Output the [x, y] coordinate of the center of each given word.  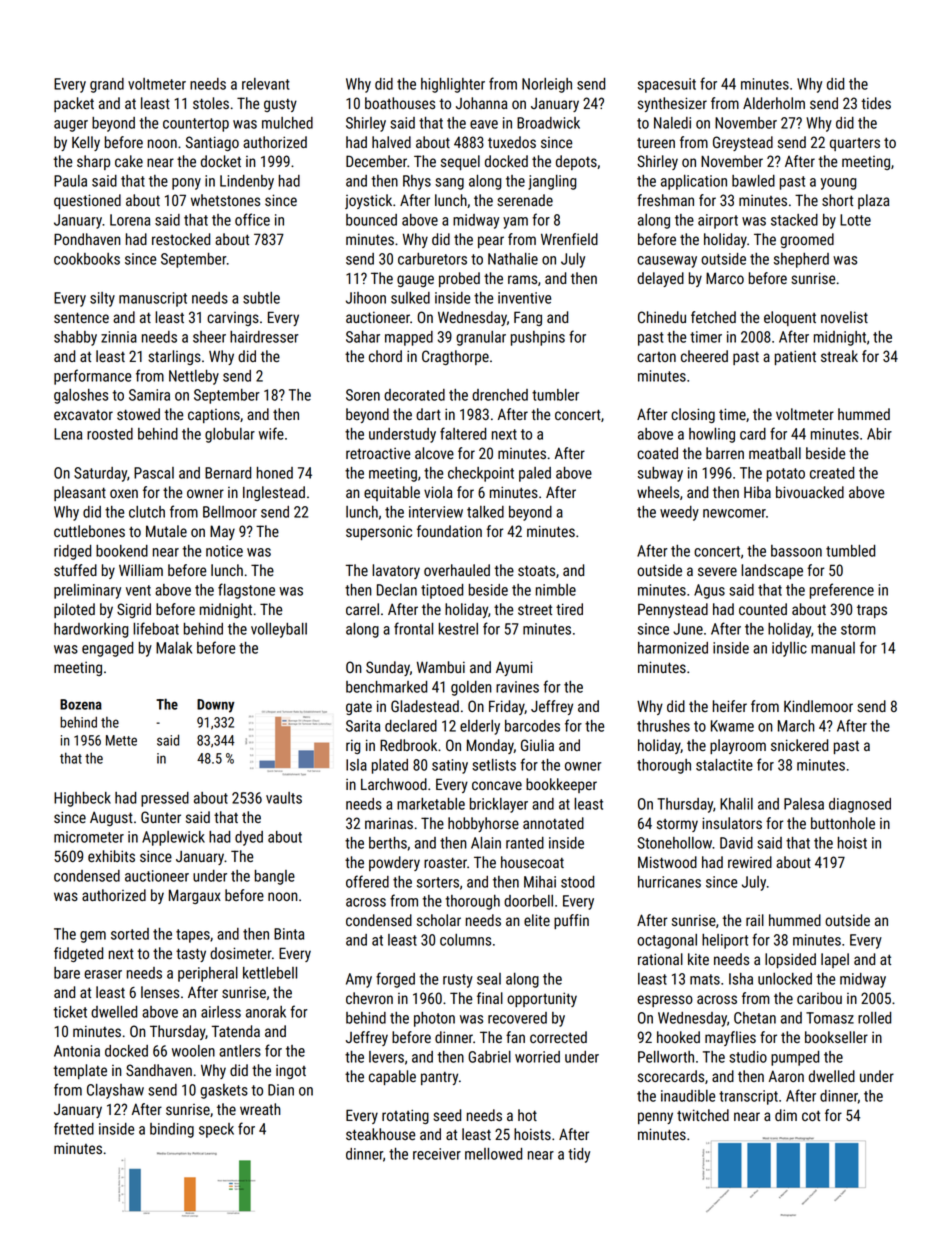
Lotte [855, 220]
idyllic [789, 649]
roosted [110, 434]
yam [515, 223]
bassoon [796, 551]
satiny [450, 766]
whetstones [225, 200]
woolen [193, 1051]
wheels [658, 492]
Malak [174, 648]
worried [537, 1057]
